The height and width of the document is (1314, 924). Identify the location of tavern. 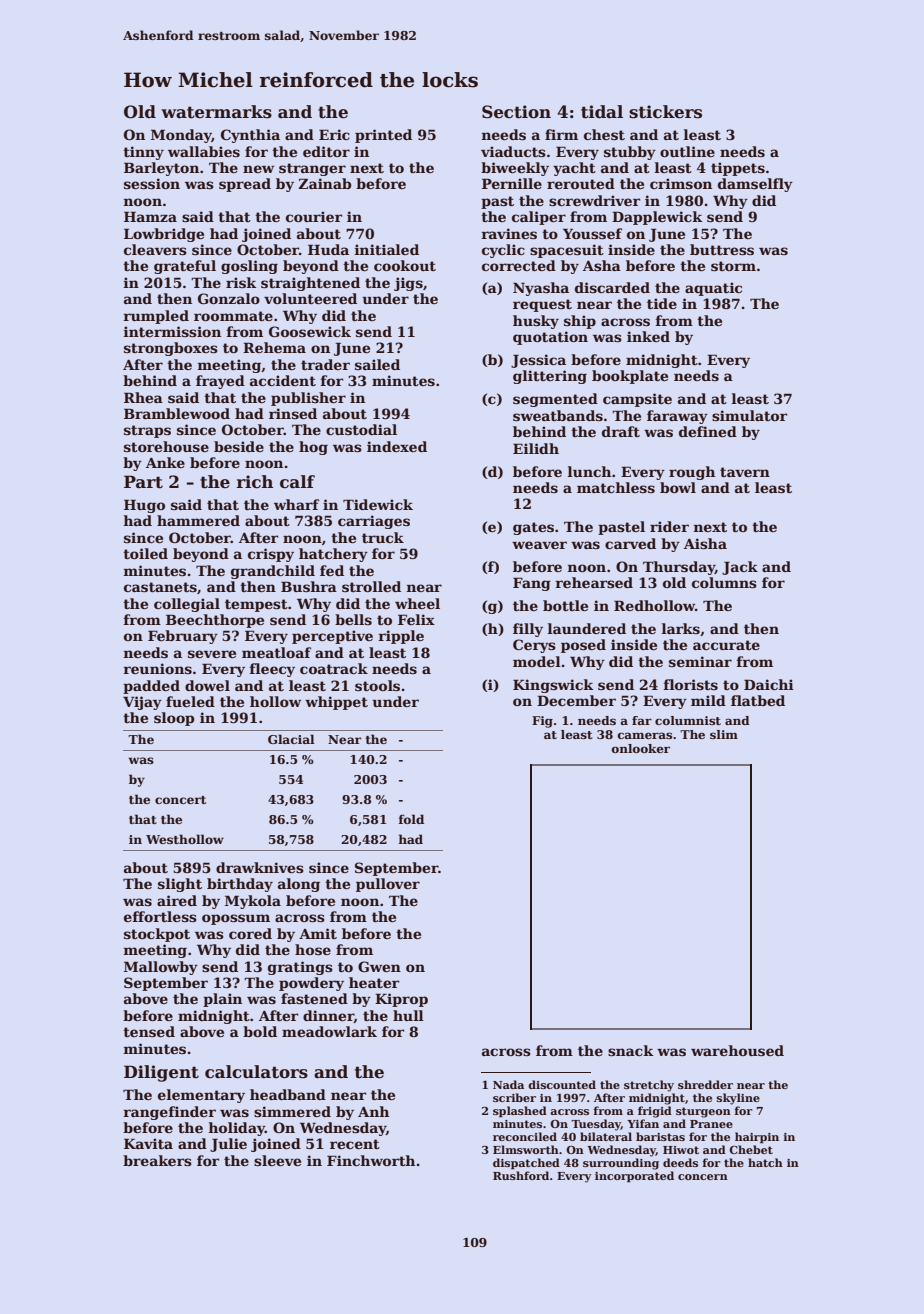
(745, 472).
